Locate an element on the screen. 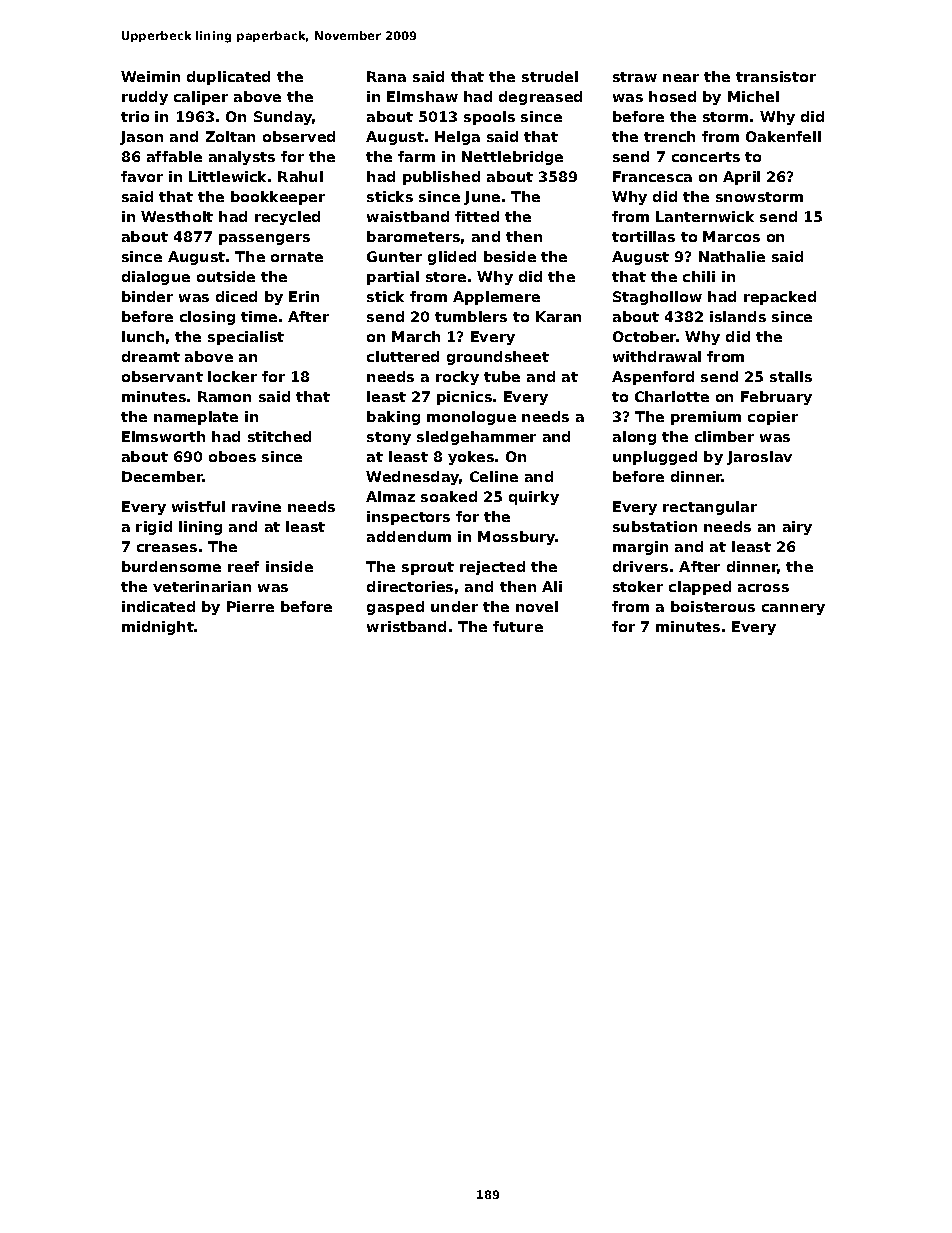 This screenshot has width=952, height=1233. midnight is located at coordinates (158, 628).
